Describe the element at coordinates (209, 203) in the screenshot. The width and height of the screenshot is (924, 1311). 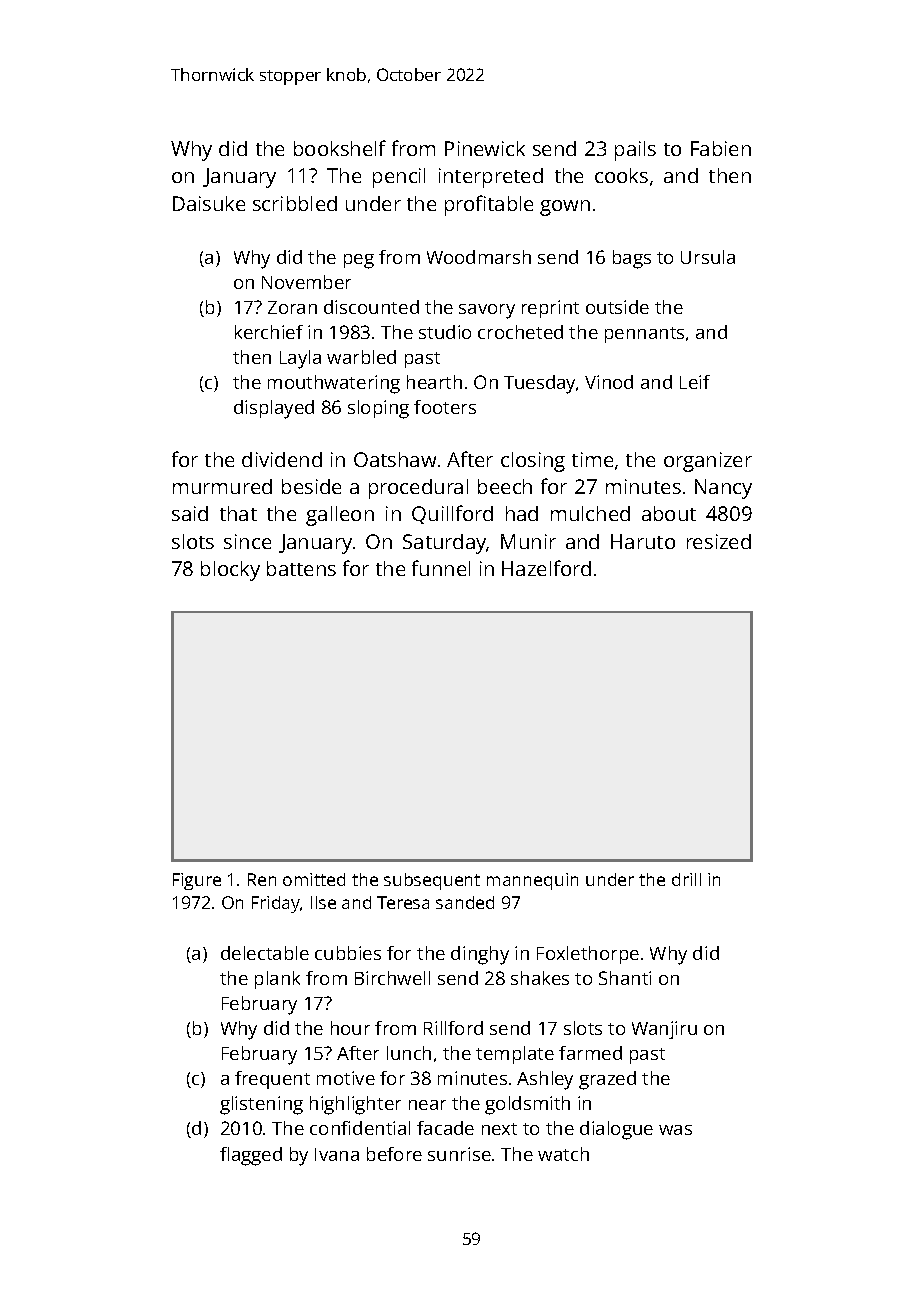
I see `Daisuke` at that location.
